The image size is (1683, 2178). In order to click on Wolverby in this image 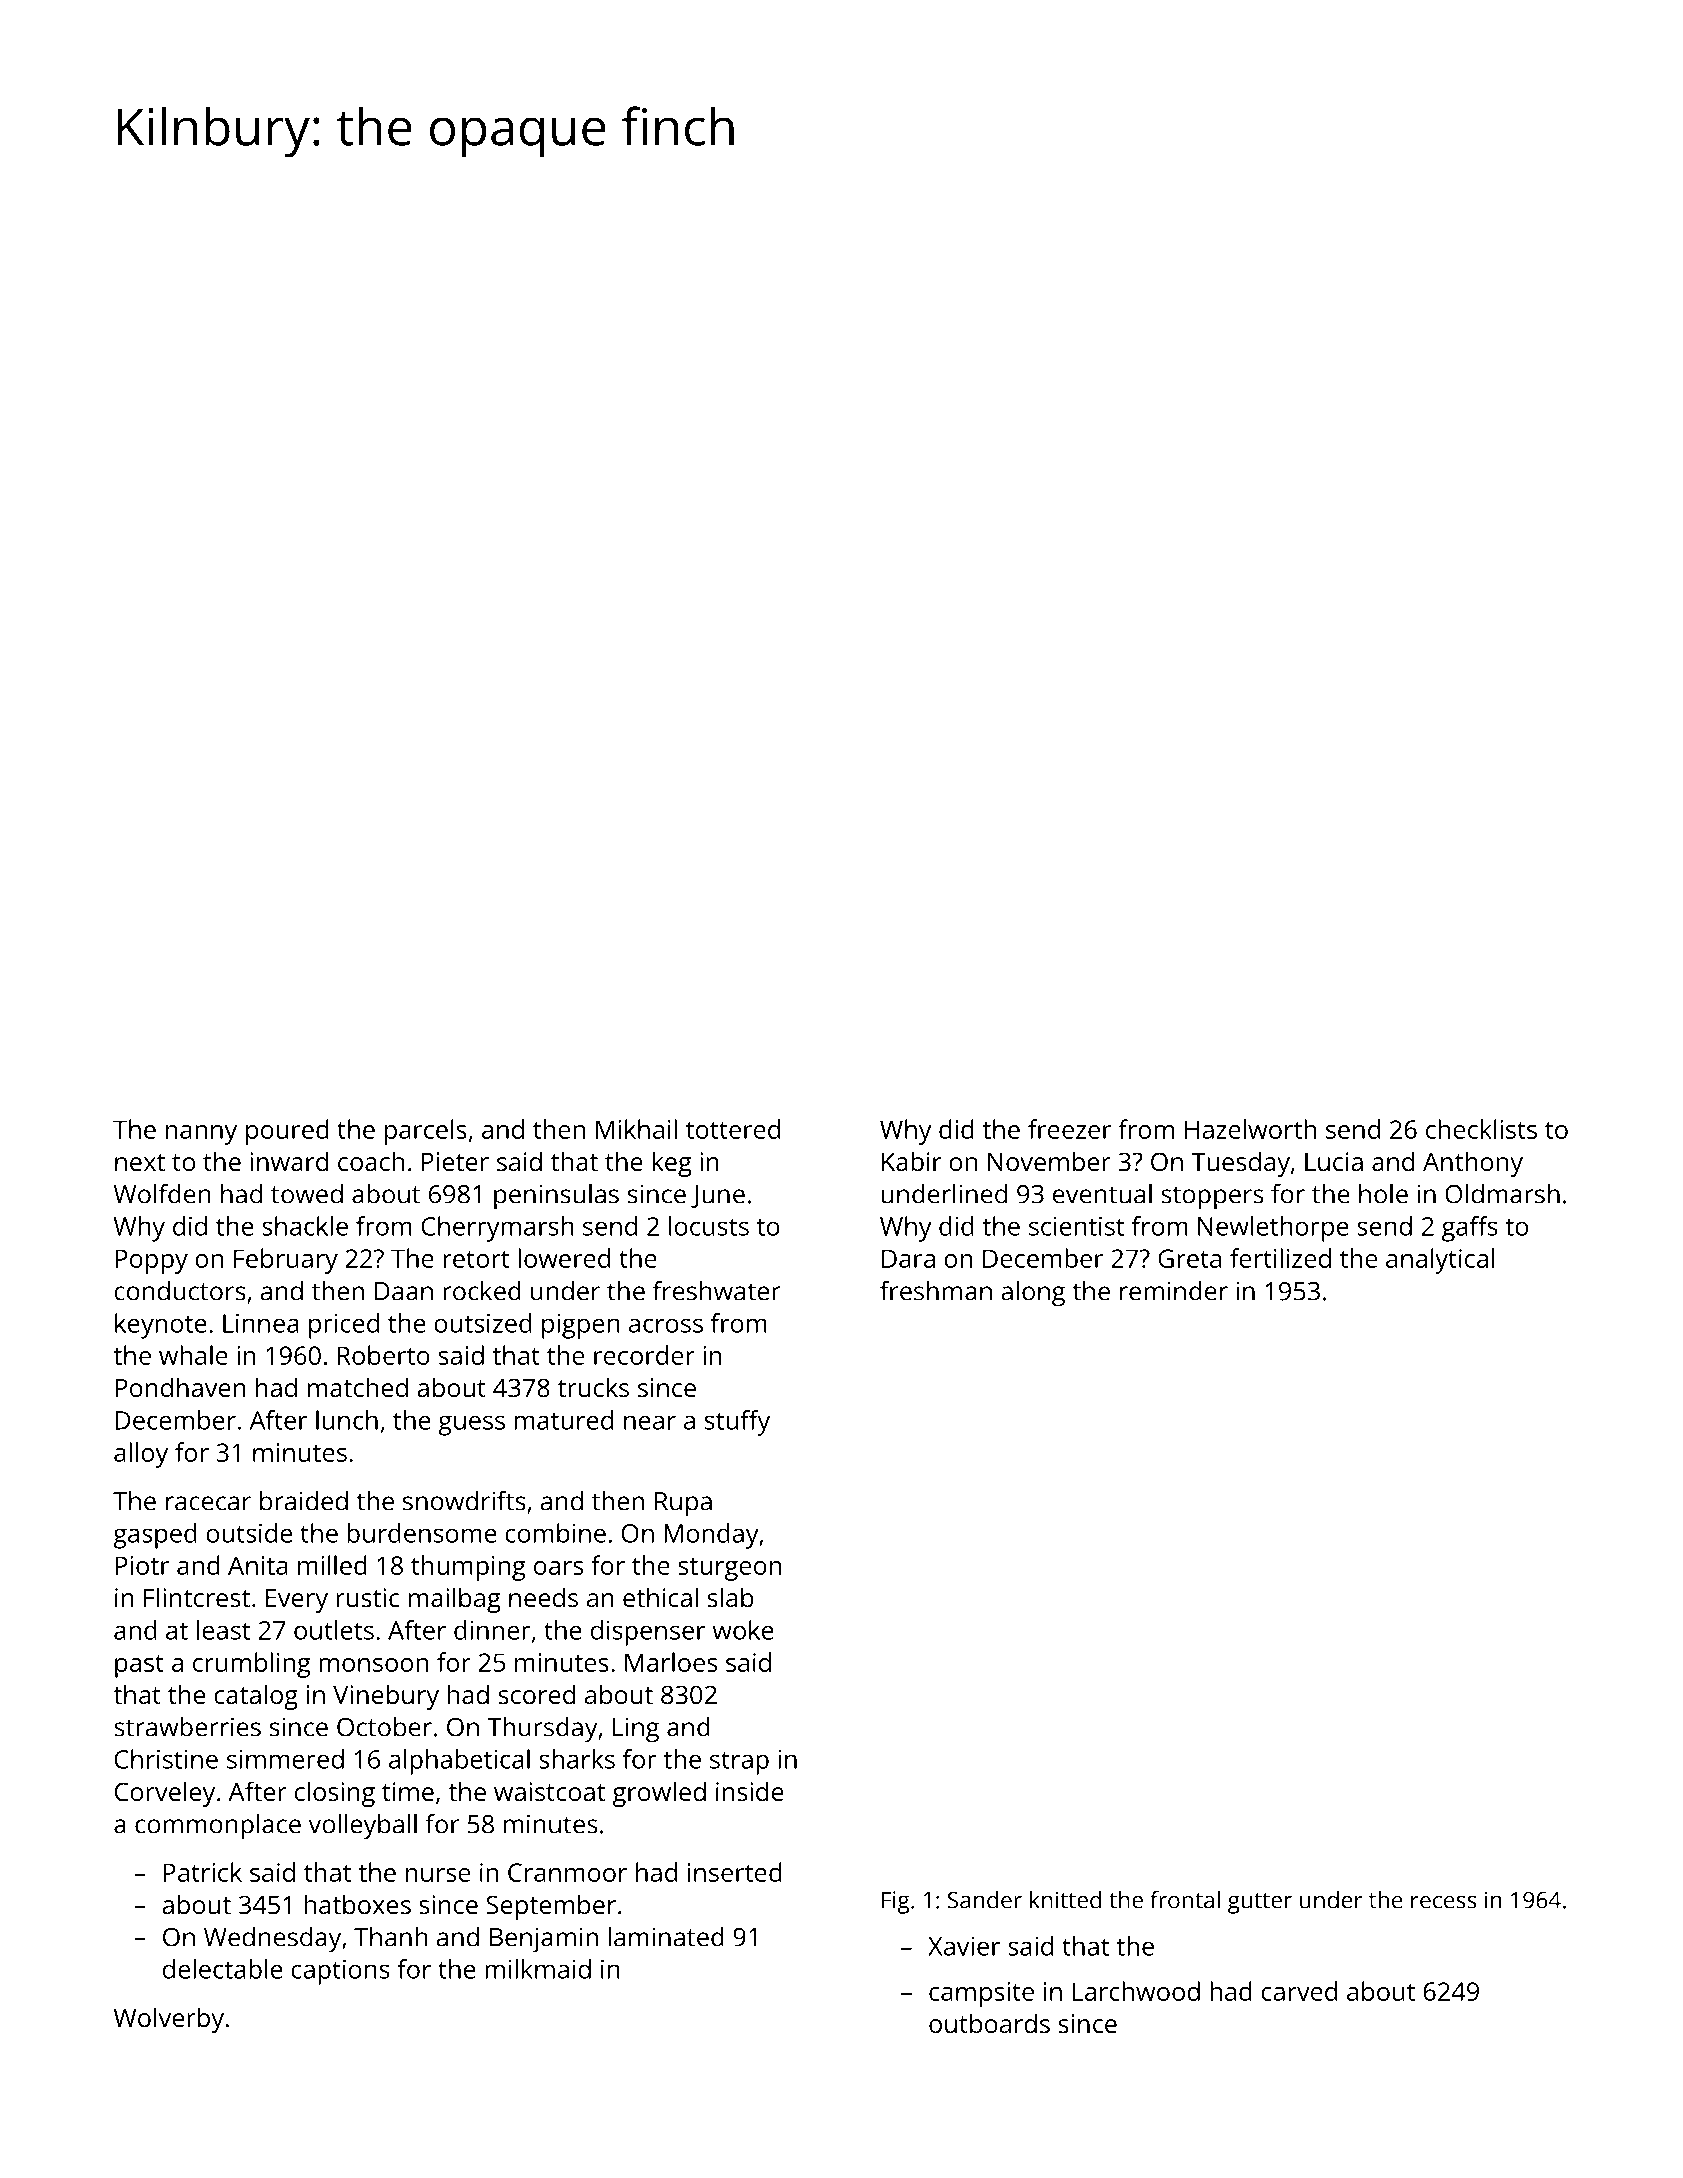, I will do `click(169, 2020)`.
